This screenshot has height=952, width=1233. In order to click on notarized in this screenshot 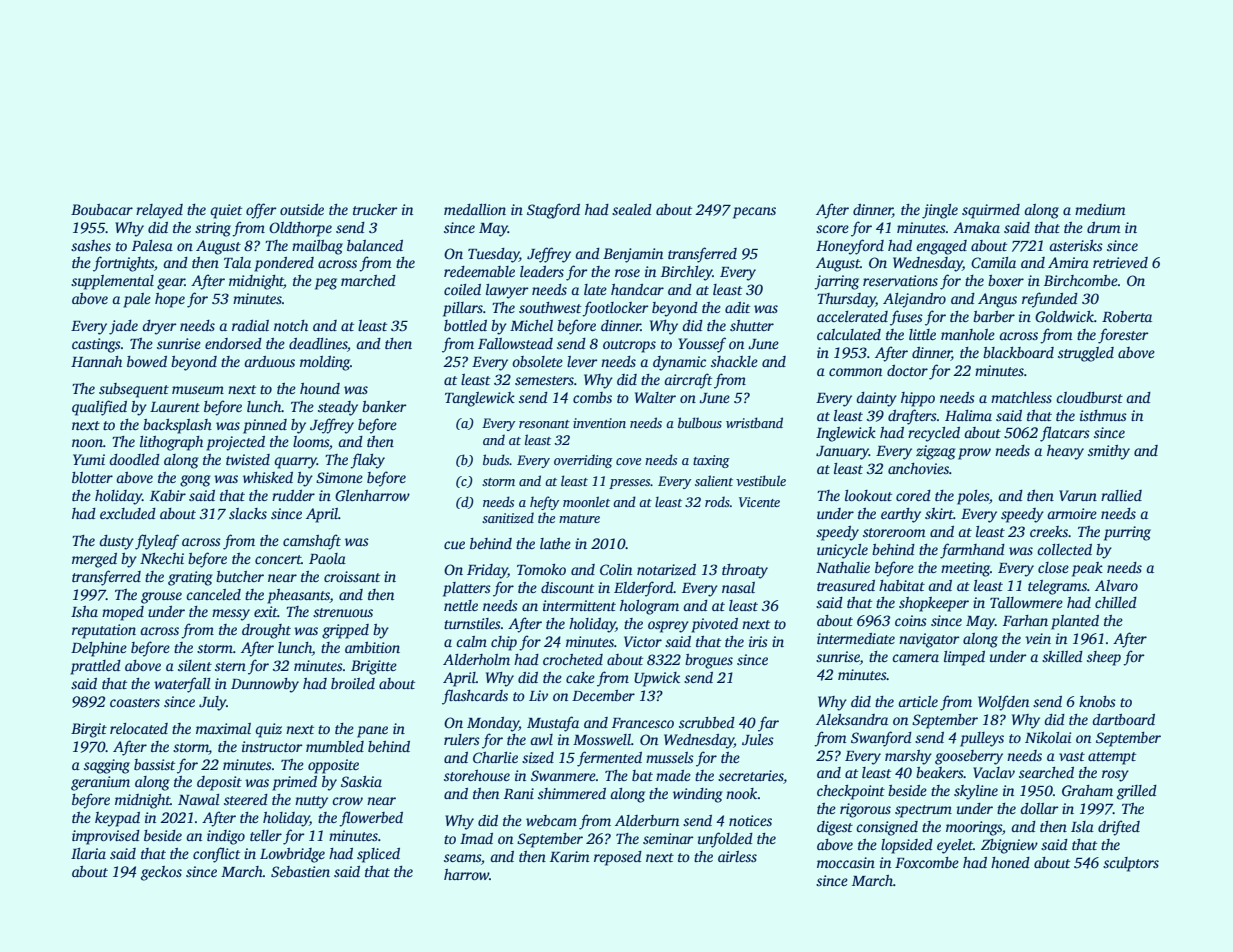, I will do `click(666, 569)`.
